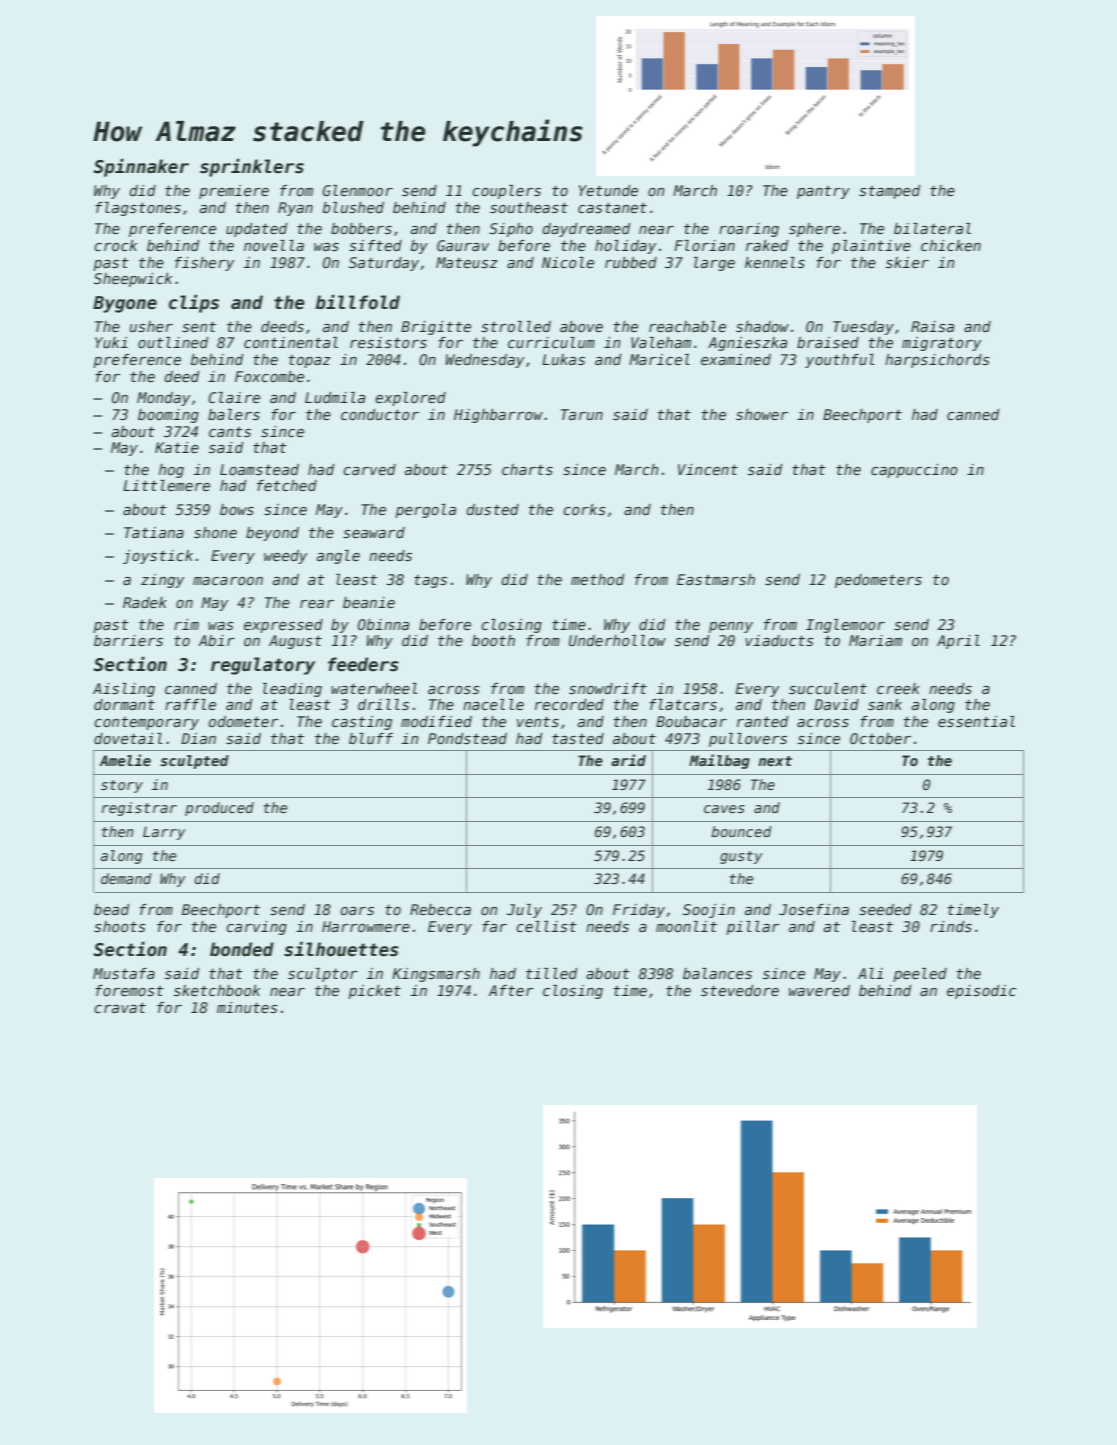 This screenshot has width=1117, height=1445. What do you see at coordinates (823, 192) in the screenshot?
I see `pantry` at bounding box center [823, 192].
